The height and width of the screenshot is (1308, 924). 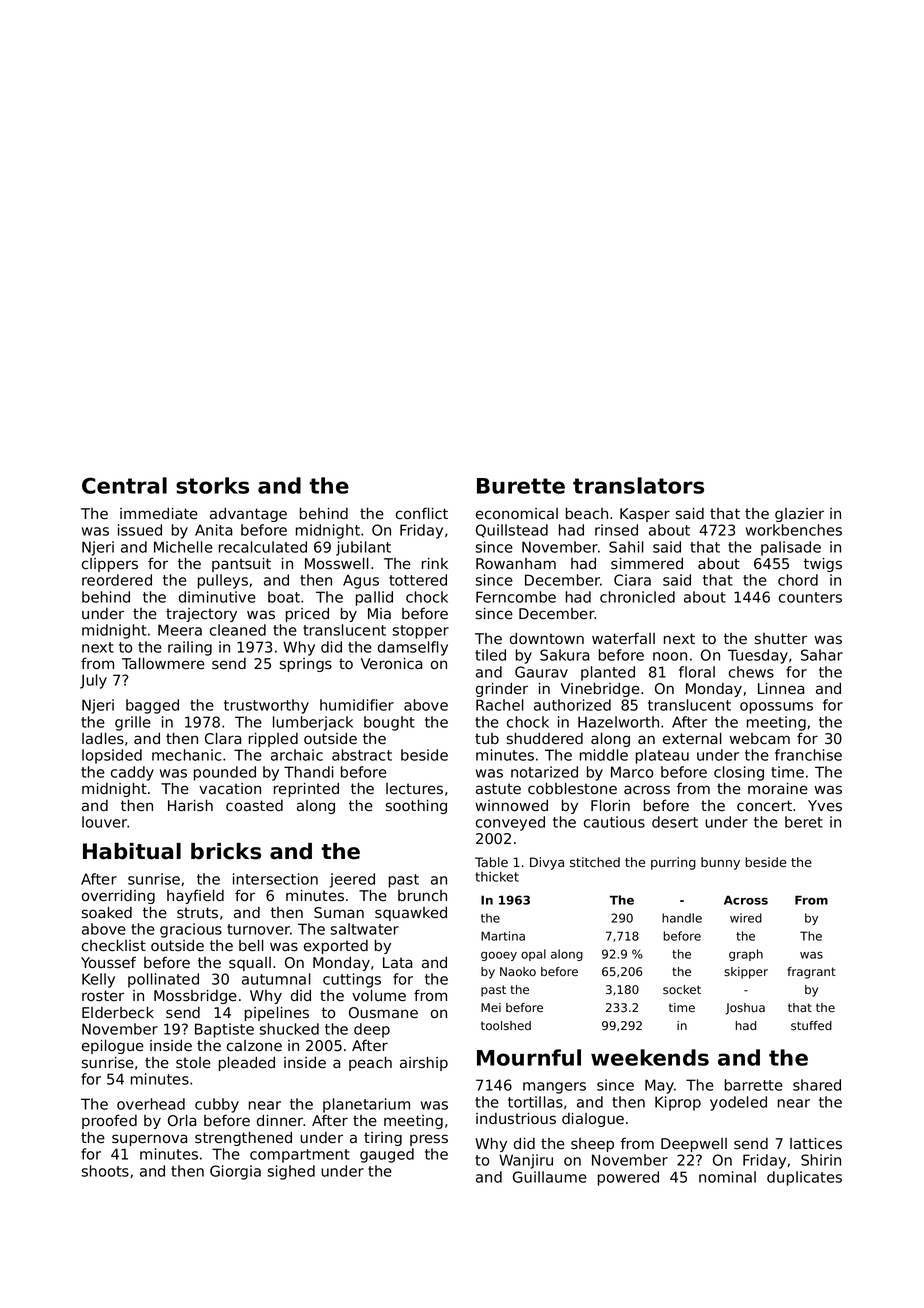 What do you see at coordinates (810, 597) in the screenshot?
I see `counters` at bounding box center [810, 597].
